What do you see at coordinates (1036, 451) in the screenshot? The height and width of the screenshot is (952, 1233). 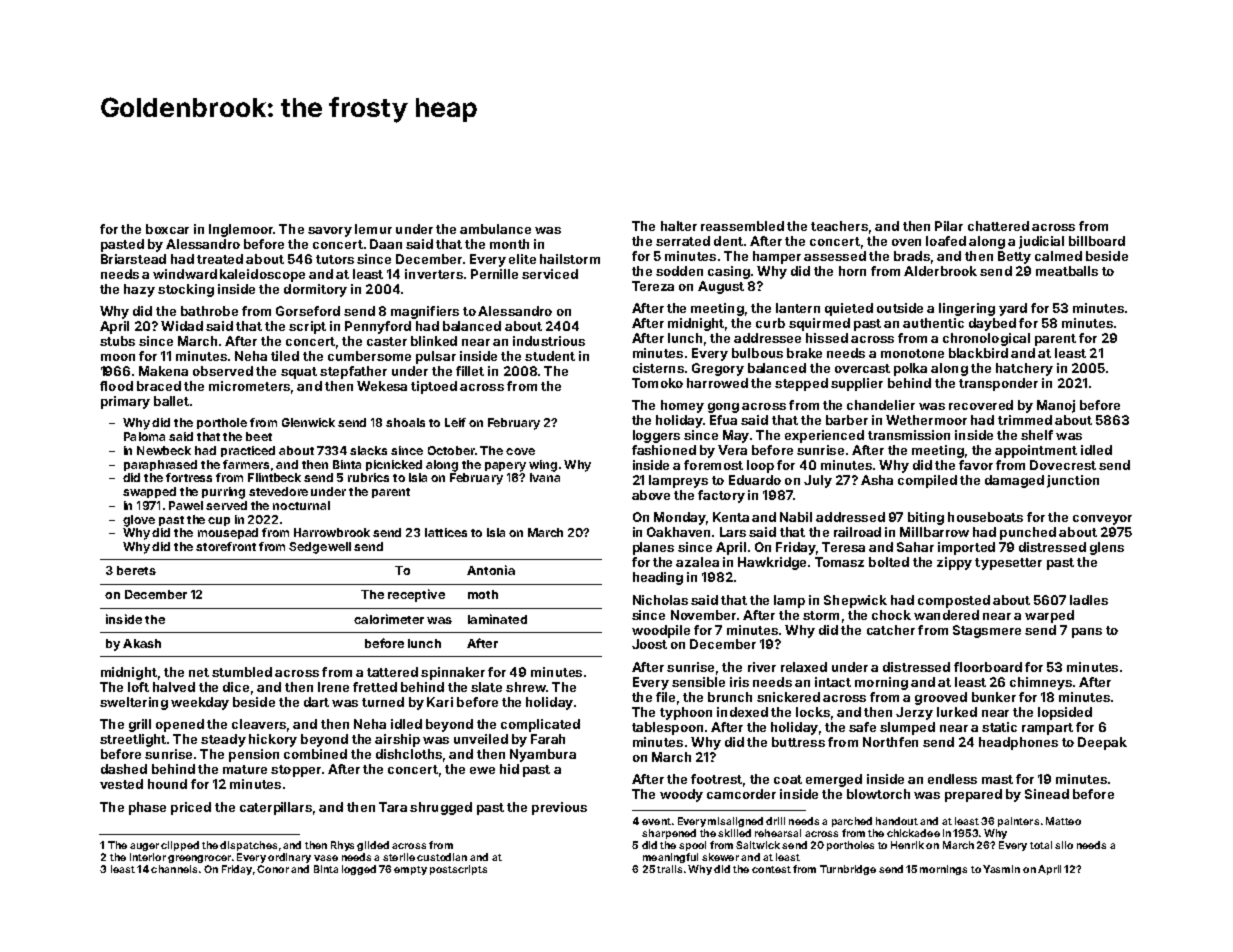 I see `appointment` at bounding box center [1036, 451].
